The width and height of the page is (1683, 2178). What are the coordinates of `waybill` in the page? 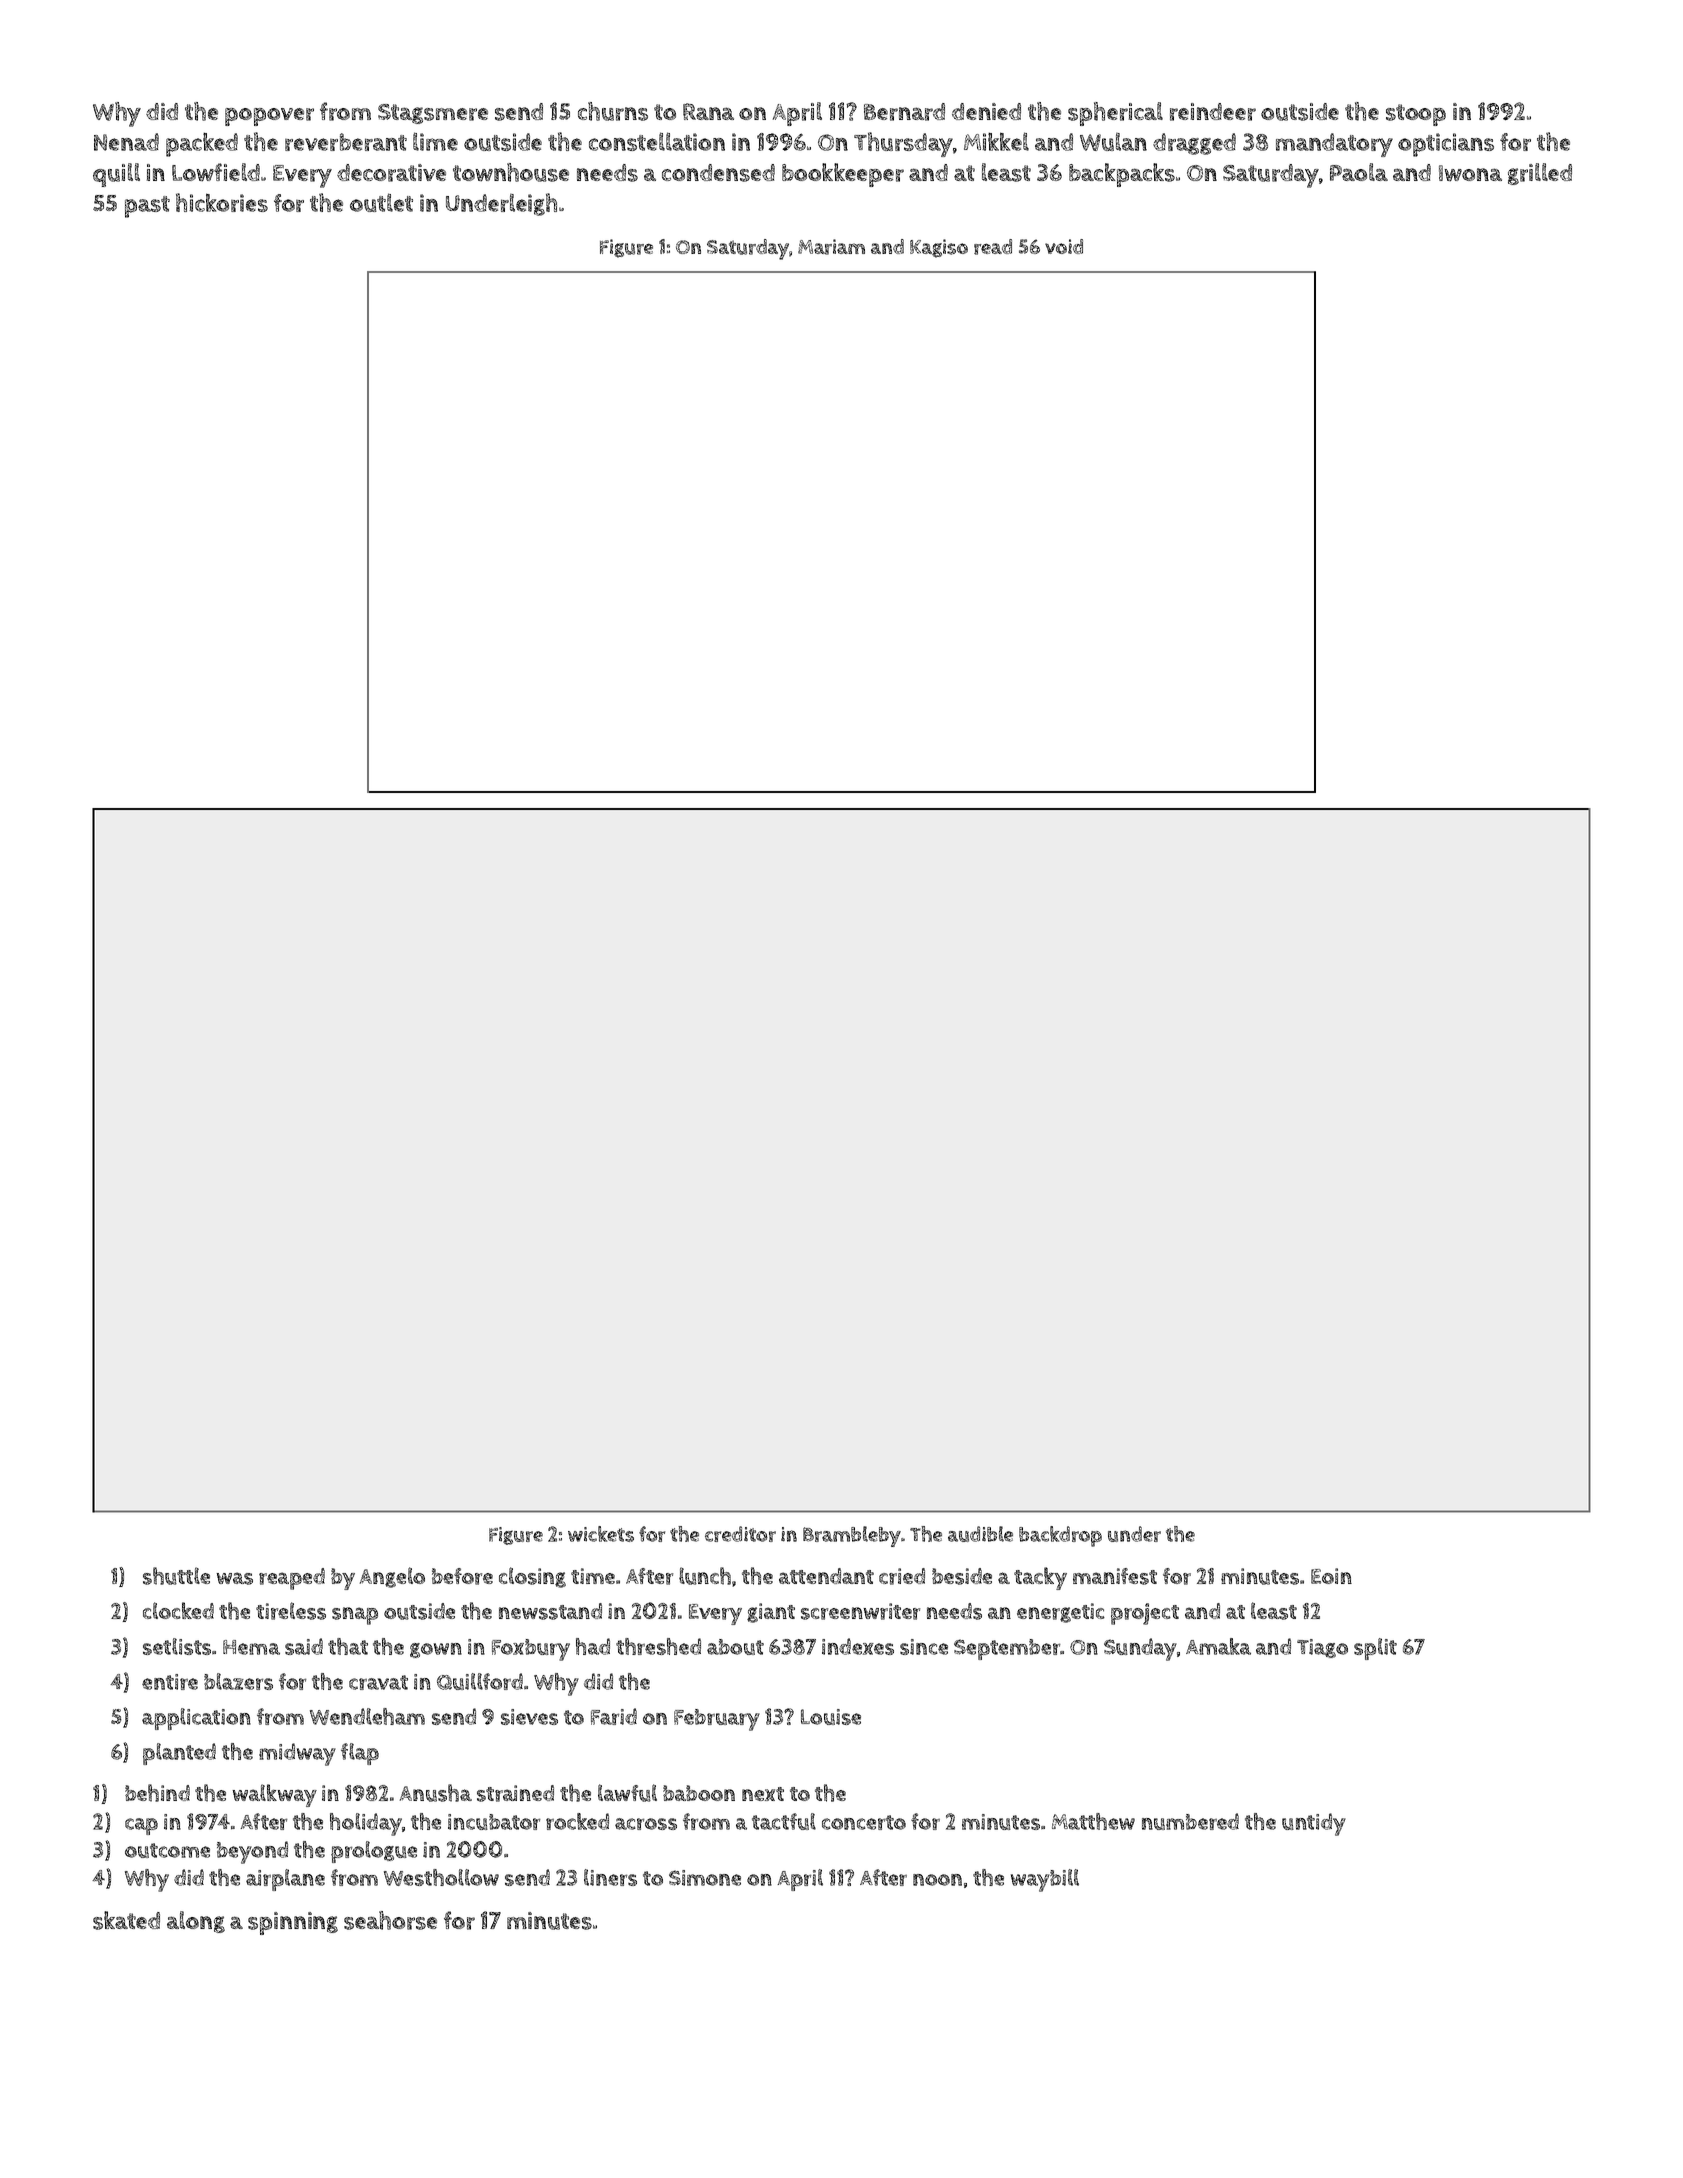 It's located at (1045, 1880).
